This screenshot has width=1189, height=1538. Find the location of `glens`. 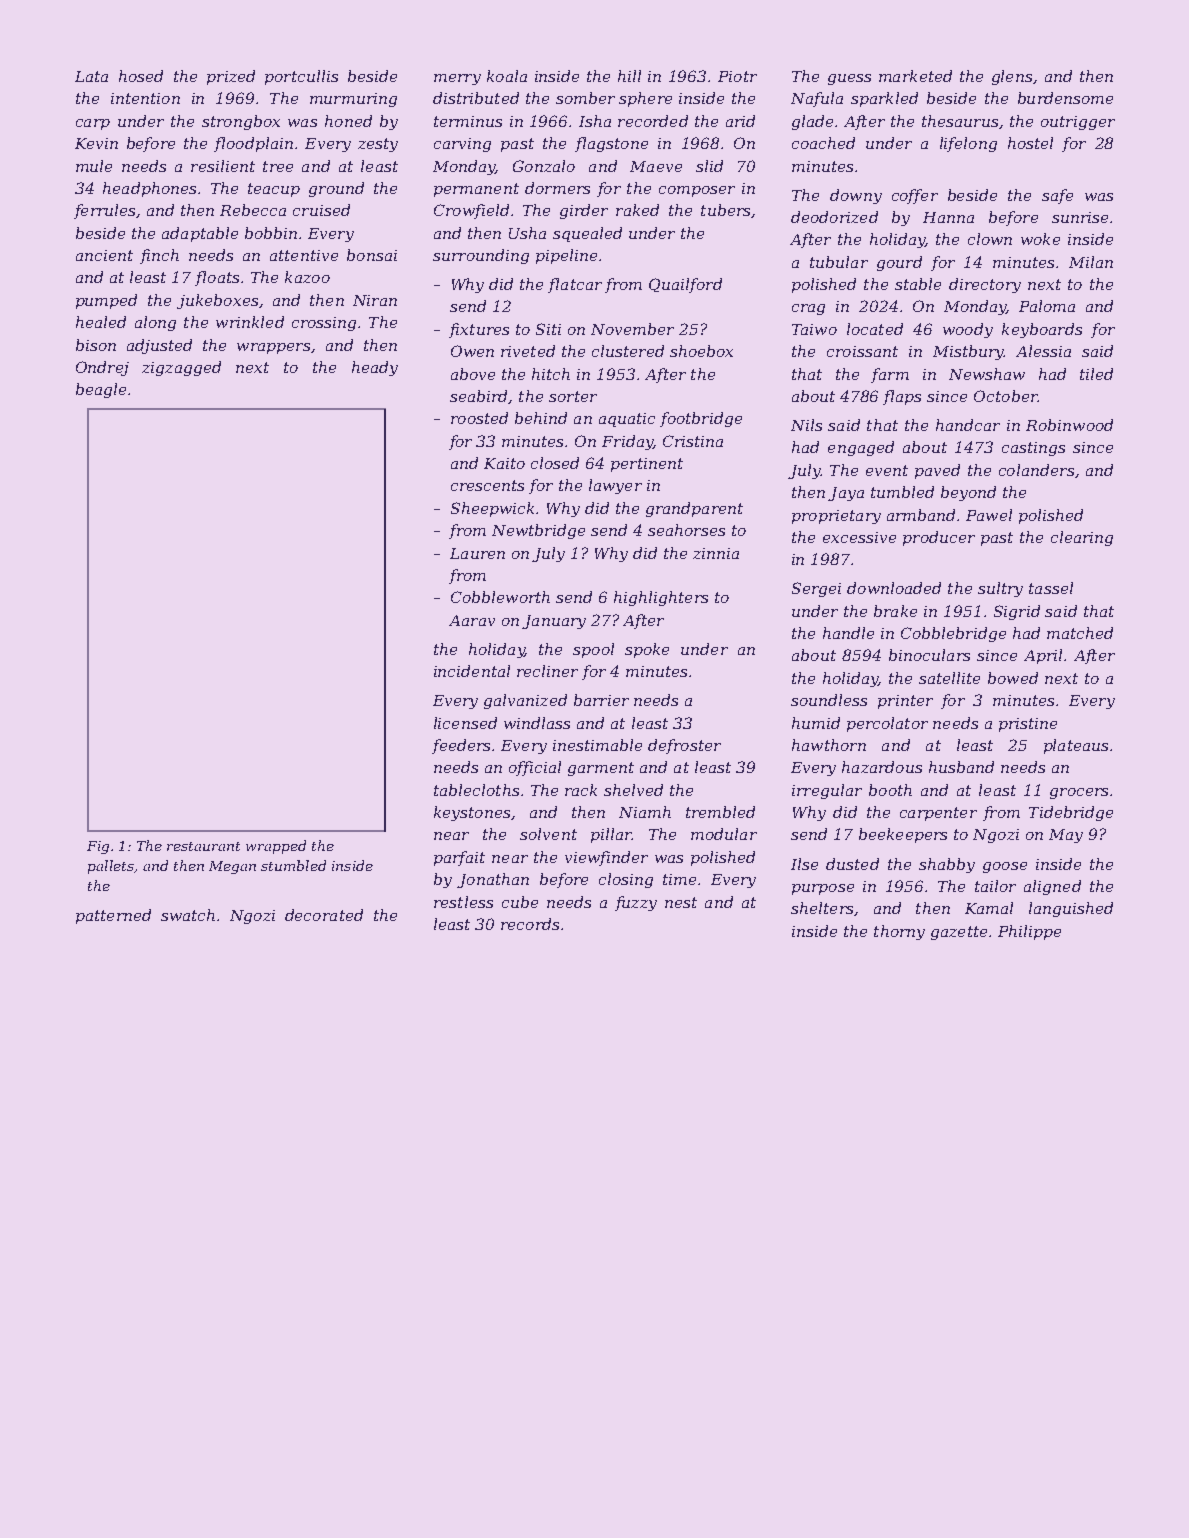

glens is located at coordinates (1012, 77).
